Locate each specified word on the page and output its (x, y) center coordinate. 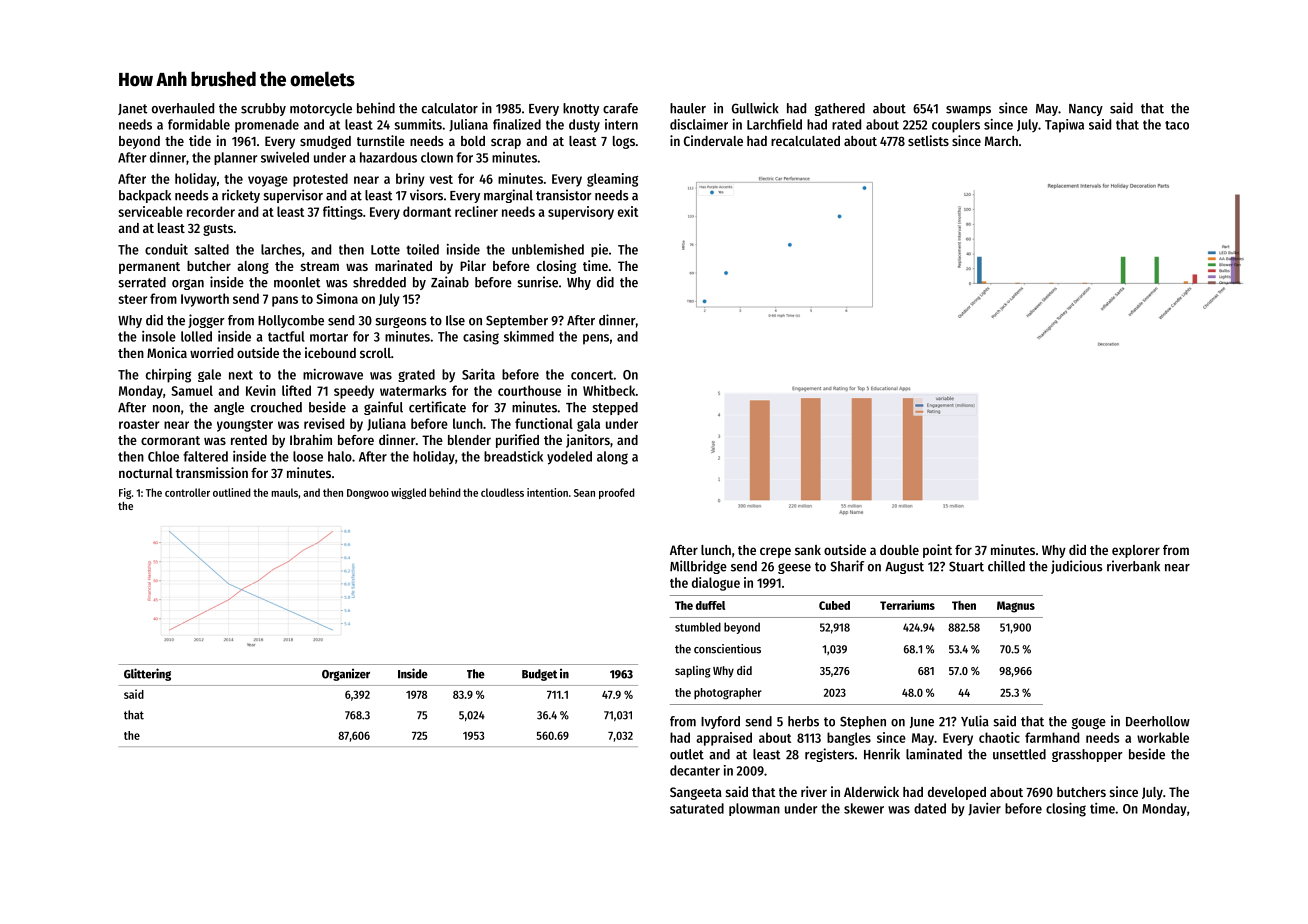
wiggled (408, 493)
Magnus (1016, 607)
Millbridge (698, 567)
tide (200, 140)
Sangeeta (696, 793)
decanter (695, 770)
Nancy (1086, 110)
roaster (139, 424)
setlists (928, 140)
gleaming (612, 180)
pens (596, 339)
